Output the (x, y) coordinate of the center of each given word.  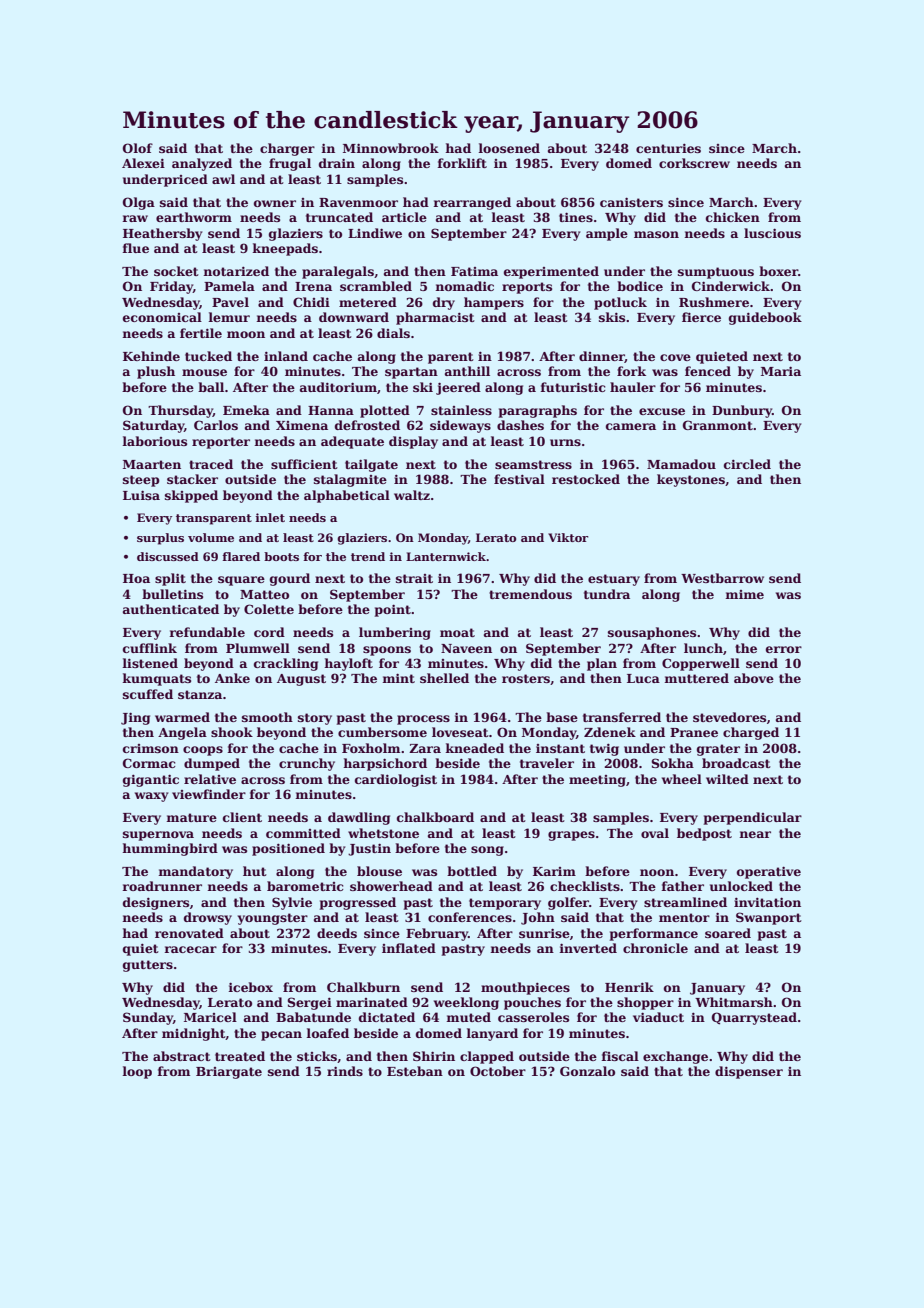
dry (444, 303)
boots (281, 556)
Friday (171, 287)
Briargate (229, 1073)
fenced (708, 371)
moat (457, 632)
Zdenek (610, 732)
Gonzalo (587, 1071)
